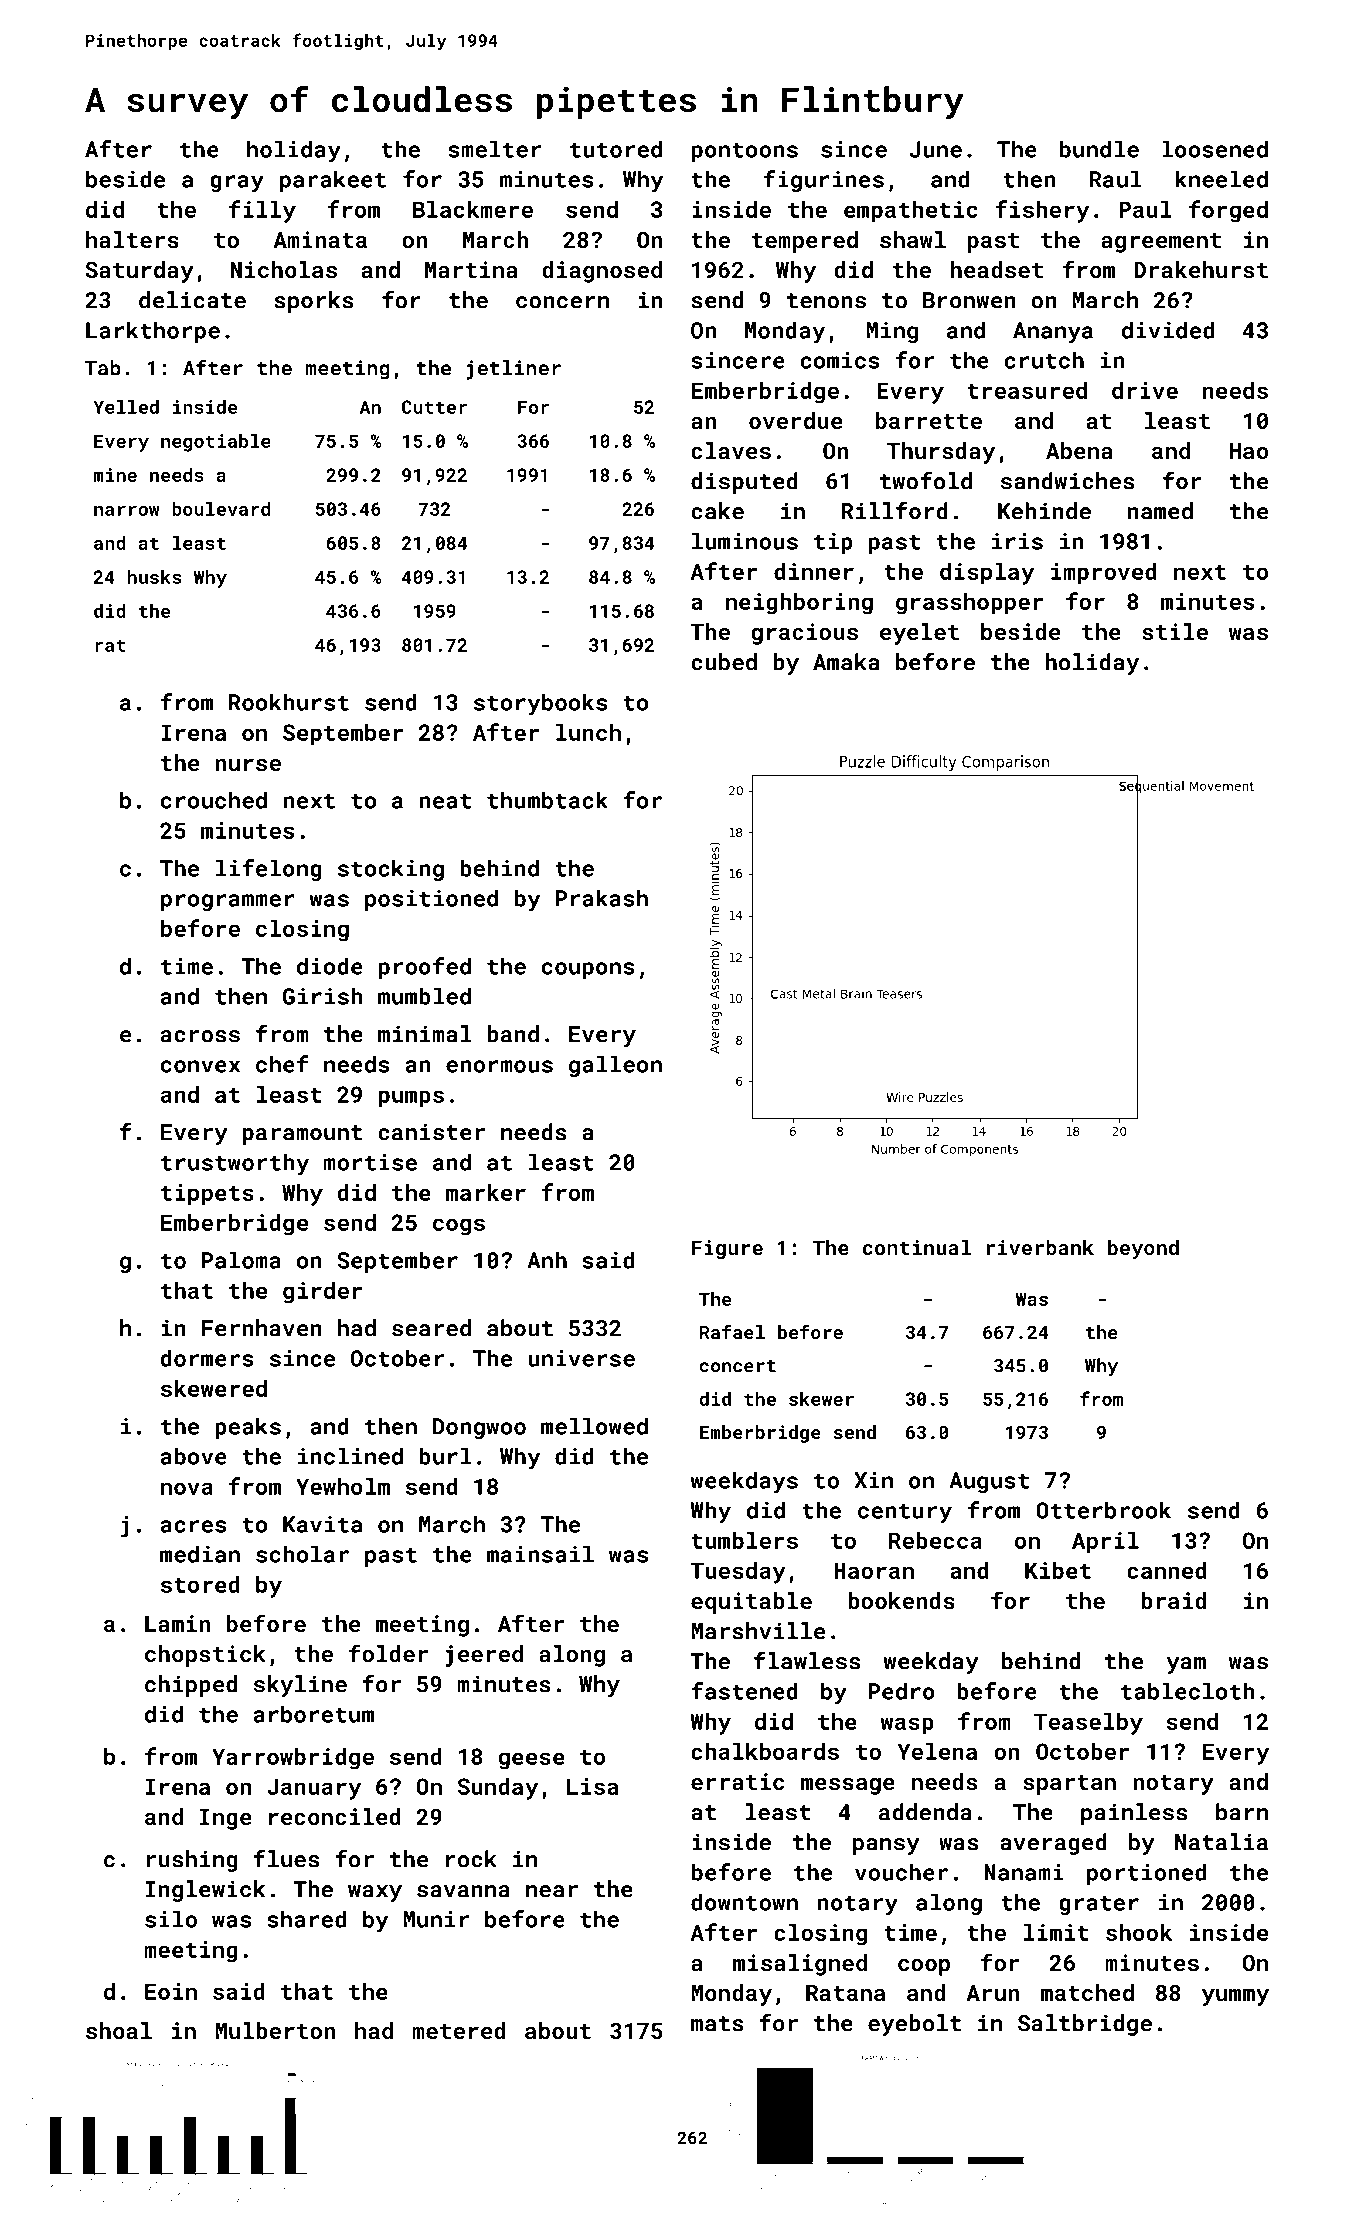  What do you see at coordinates (602, 898) in the document?
I see `Prakash` at bounding box center [602, 898].
